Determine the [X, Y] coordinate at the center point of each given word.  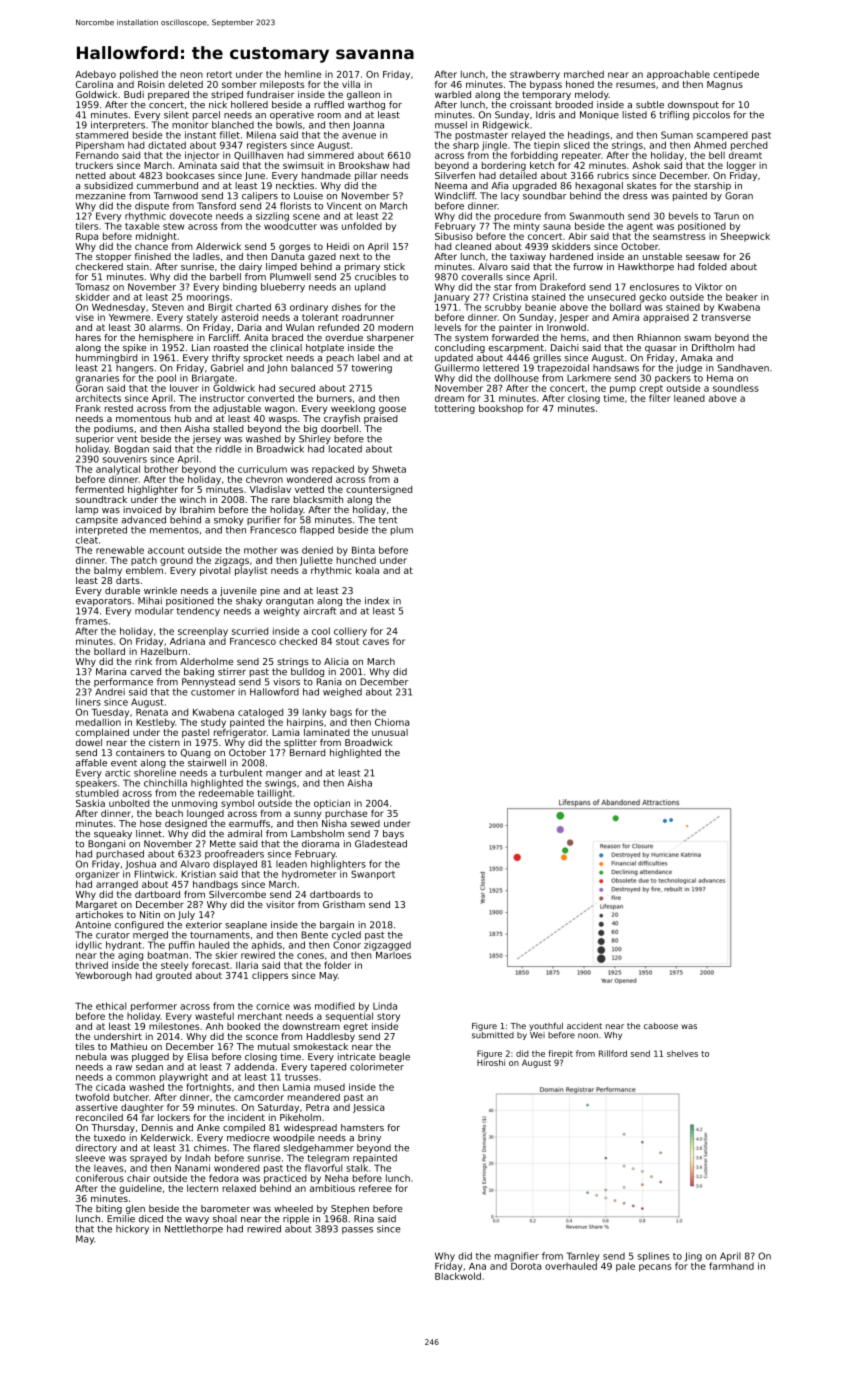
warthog [366, 105]
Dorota [526, 1266]
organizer [97, 875]
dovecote [191, 216]
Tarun [726, 216]
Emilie [121, 1219]
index [377, 601]
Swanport [373, 875]
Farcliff [224, 337]
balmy [108, 571]
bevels [683, 216]
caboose [661, 1025]
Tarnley [583, 1257]
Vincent [344, 206]
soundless [736, 388]
